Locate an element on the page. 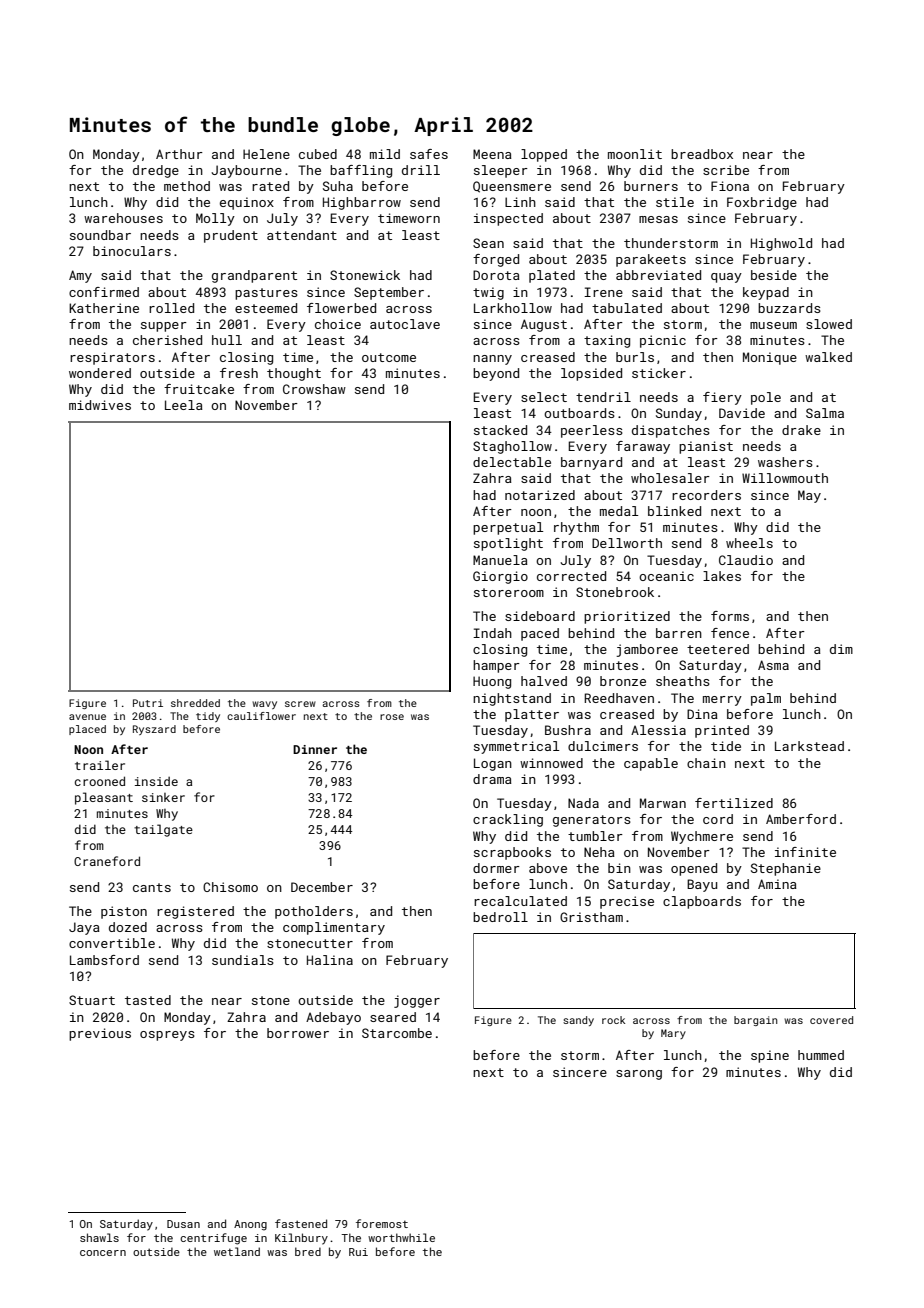 The height and width of the document is (1308, 924). Adebayo is located at coordinates (333, 1018).
